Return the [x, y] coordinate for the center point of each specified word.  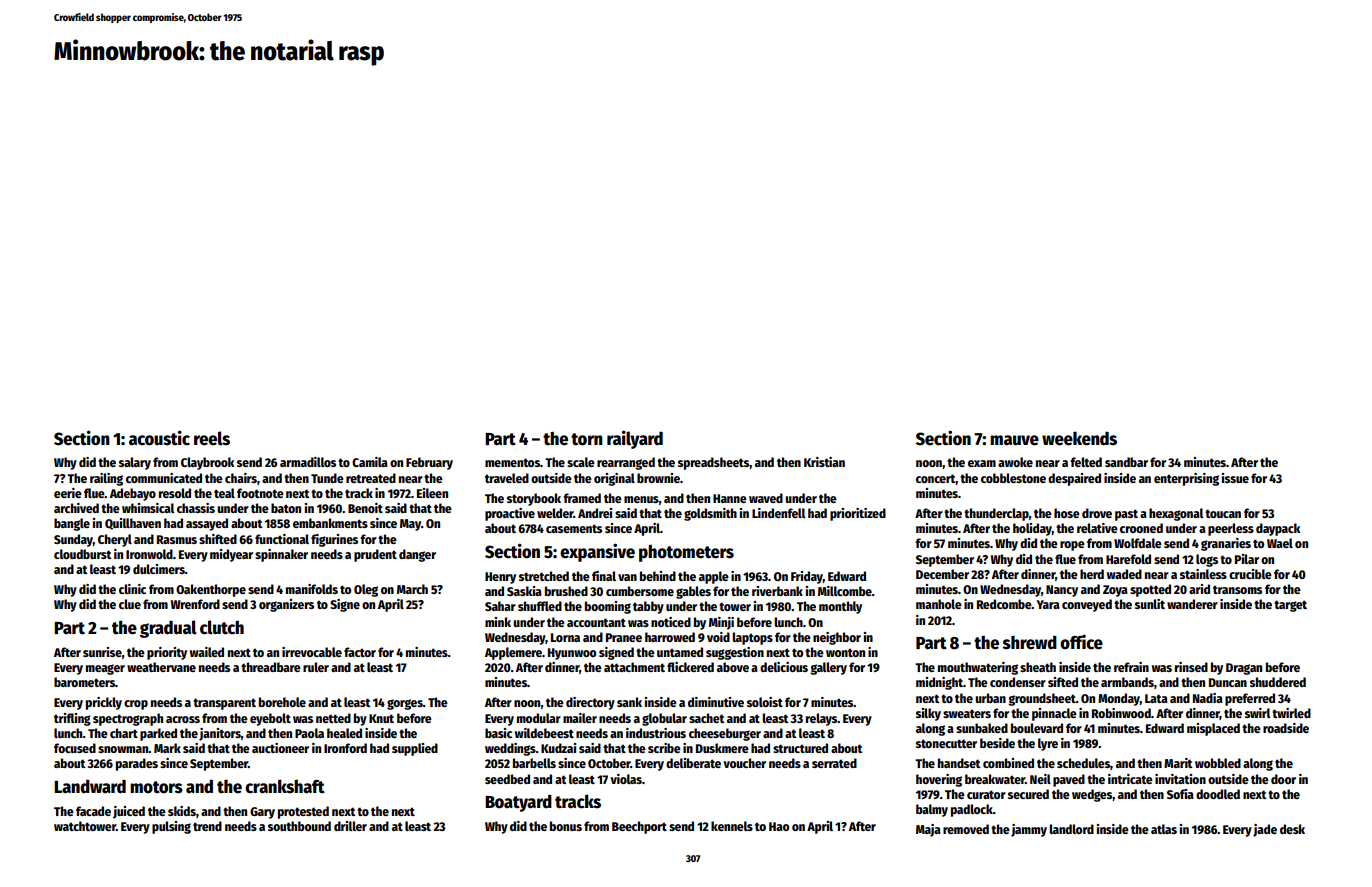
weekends [1079, 438]
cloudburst [82, 554]
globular [664, 719]
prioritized [858, 514]
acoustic [159, 438]
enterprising [1186, 479]
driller [350, 826]
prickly [104, 703]
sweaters [967, 713]
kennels [732, 826]
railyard [635, 439]
